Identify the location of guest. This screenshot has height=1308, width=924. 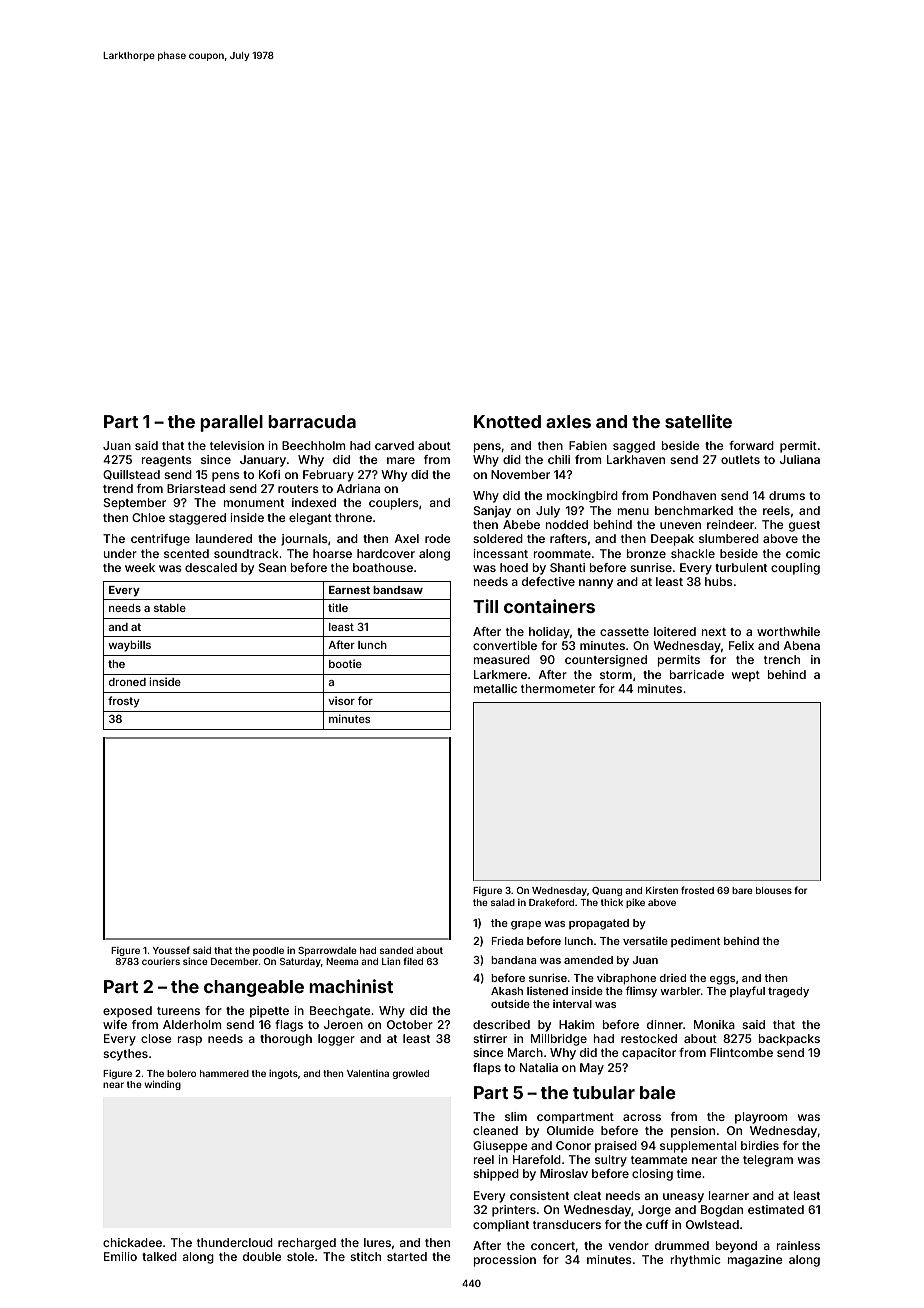
(804, 526).
